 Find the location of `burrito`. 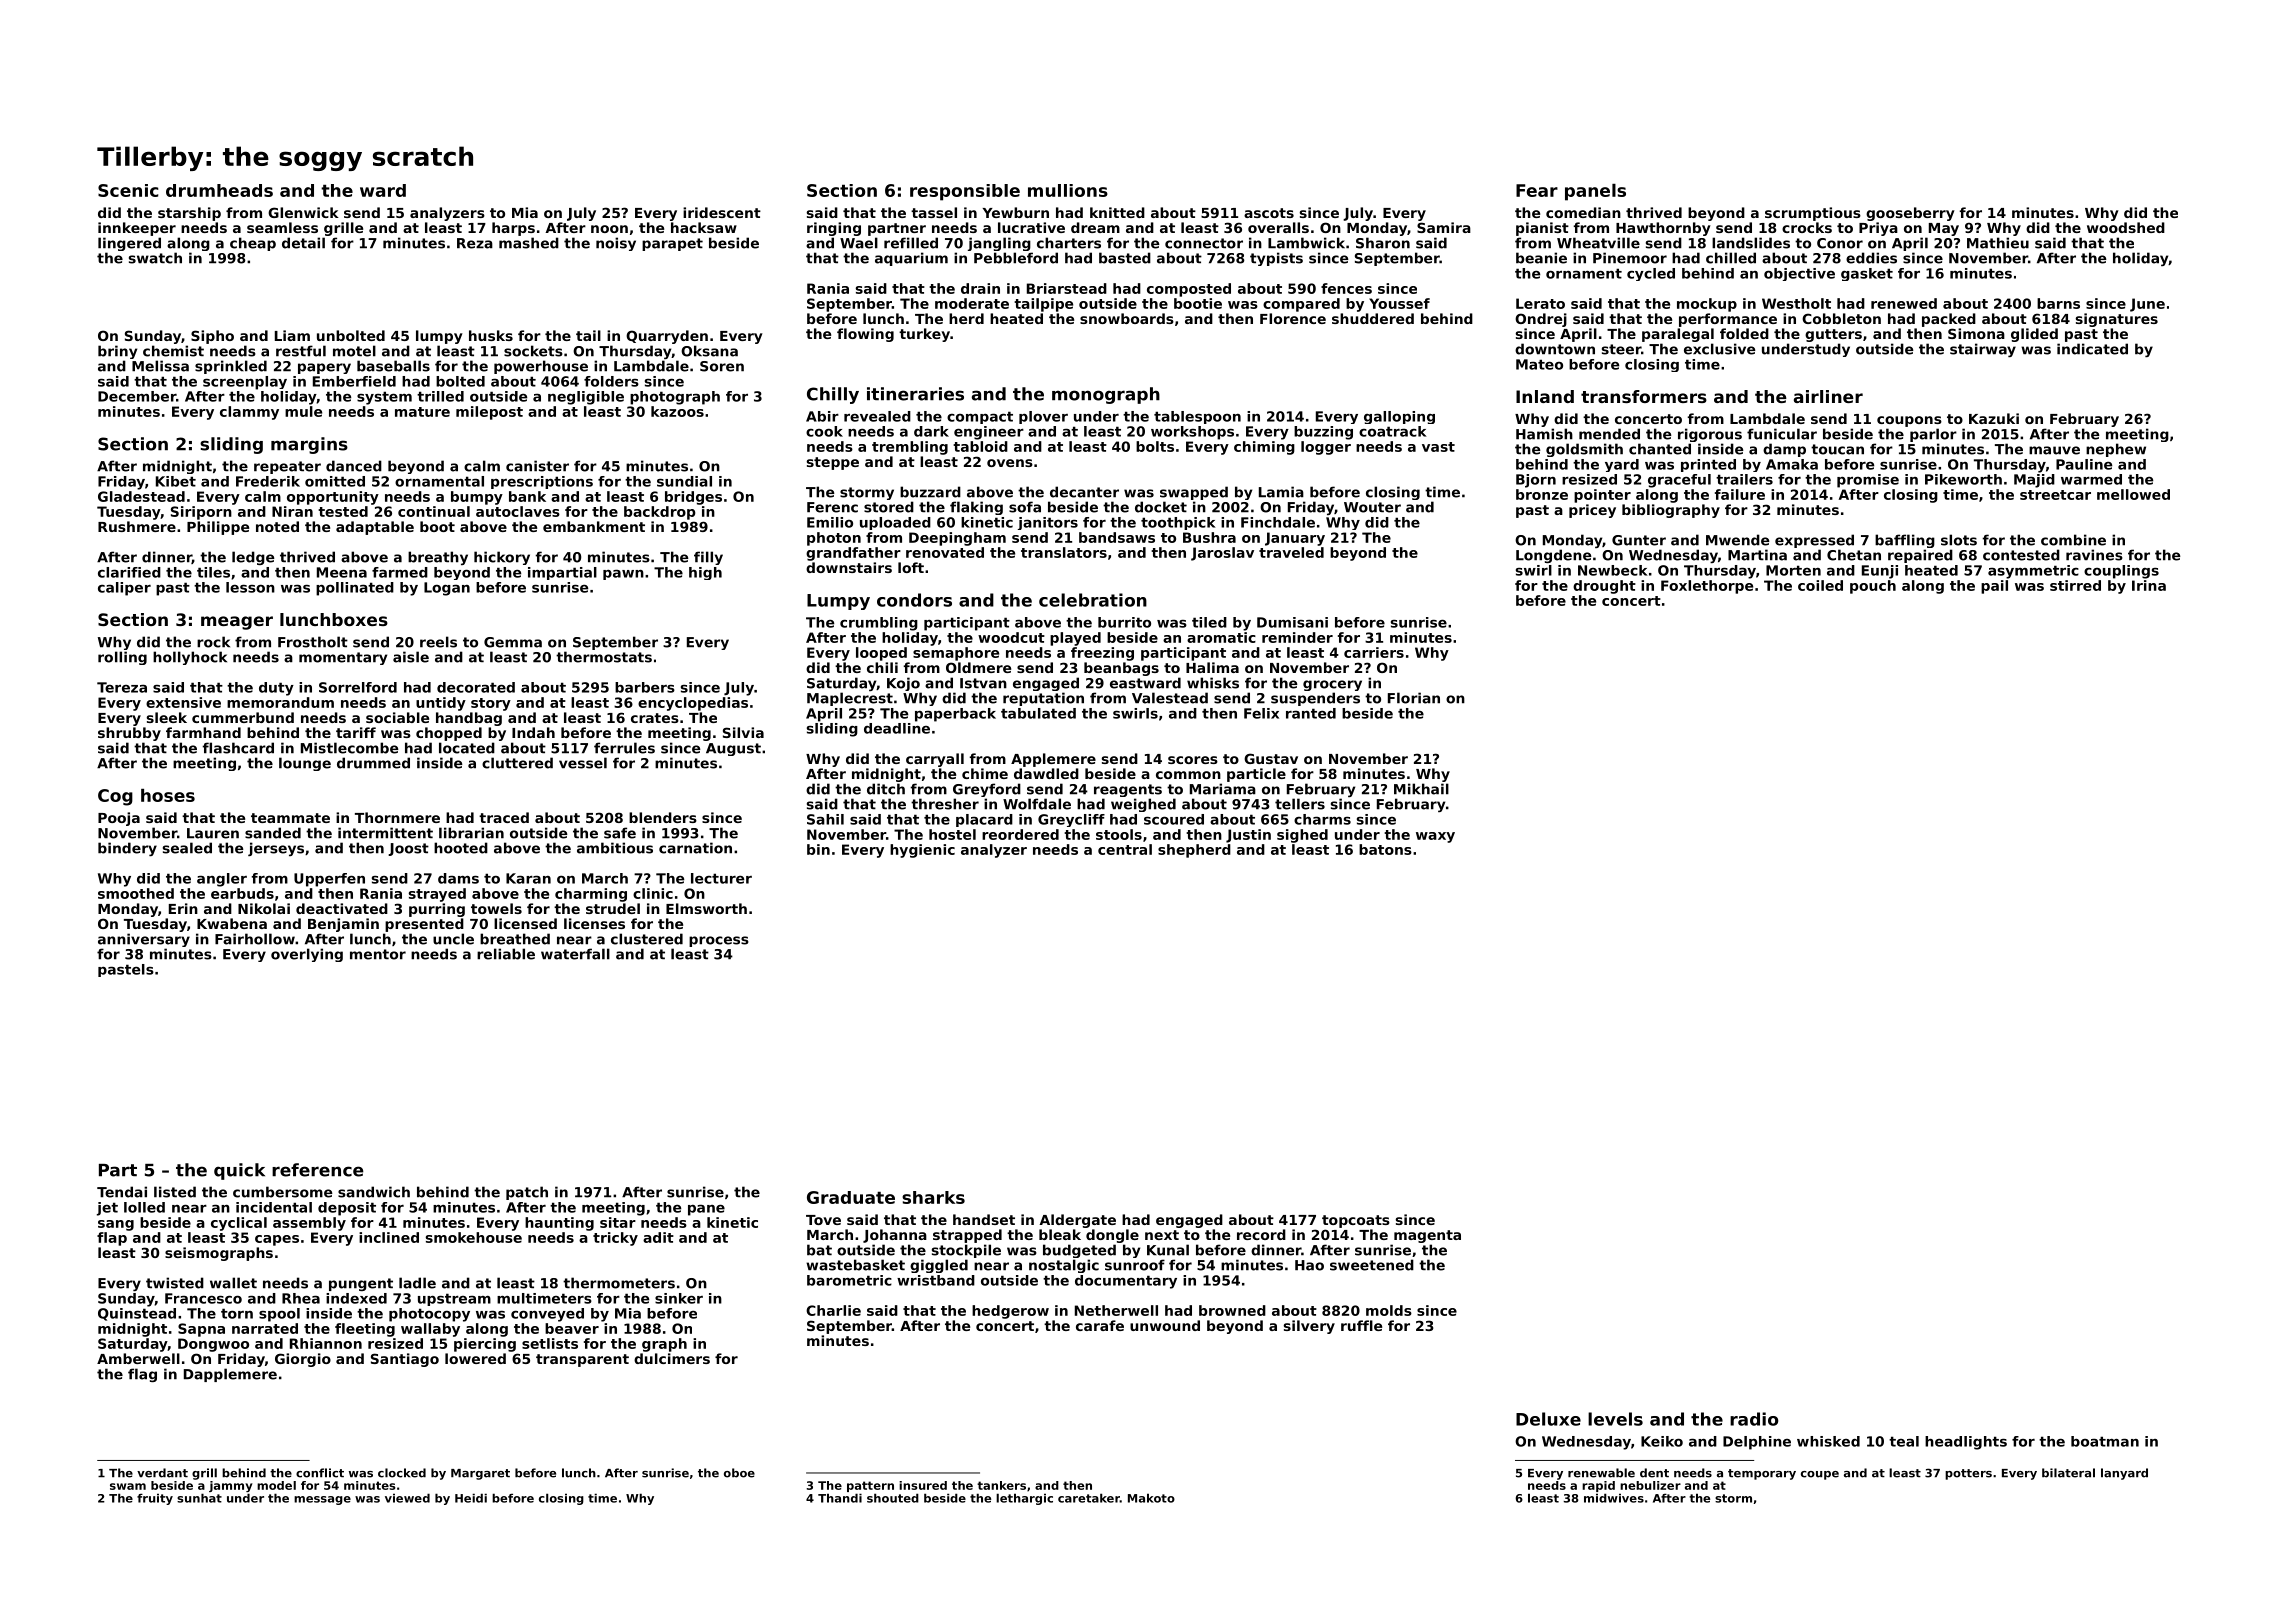

burrito is located at coordinates (1124, 622).
